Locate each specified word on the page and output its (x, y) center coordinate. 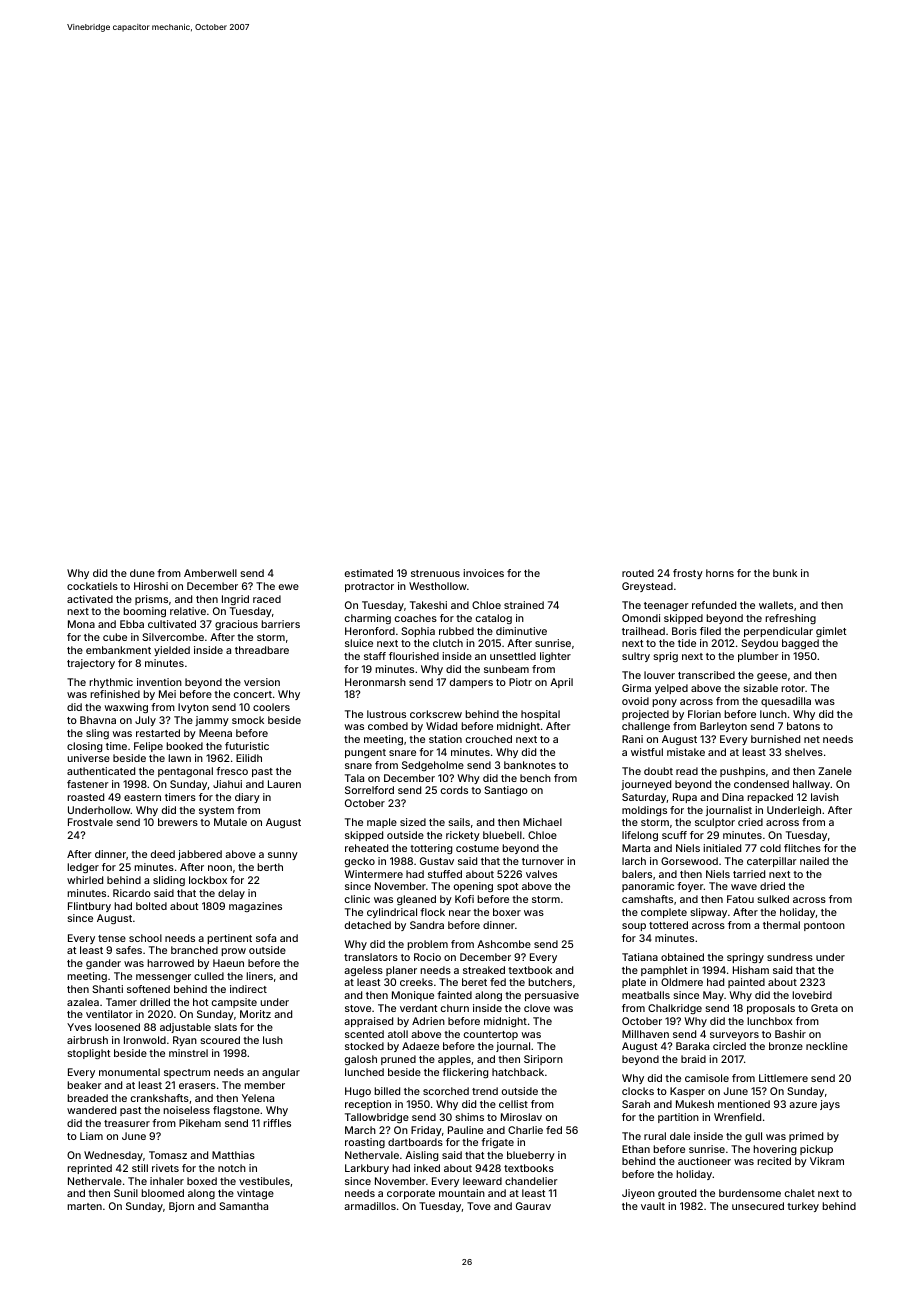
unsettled (513, 656)
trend (485, 1091)
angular (281, 1073)
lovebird (812, 995)
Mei (167, 694)
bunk (785, 573)
